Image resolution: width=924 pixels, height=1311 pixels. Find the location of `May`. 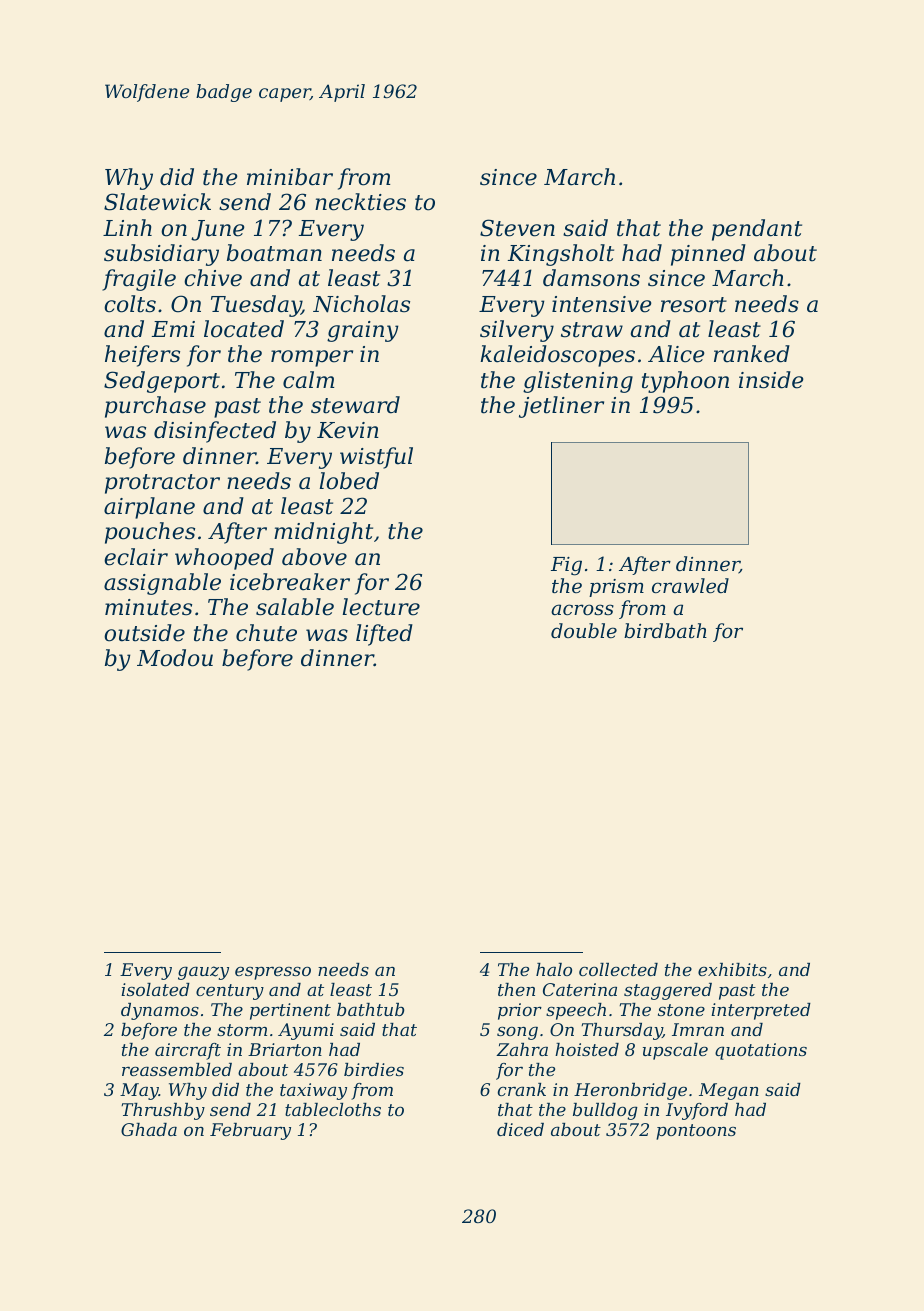

May is located at coordinates (139, 1091).
